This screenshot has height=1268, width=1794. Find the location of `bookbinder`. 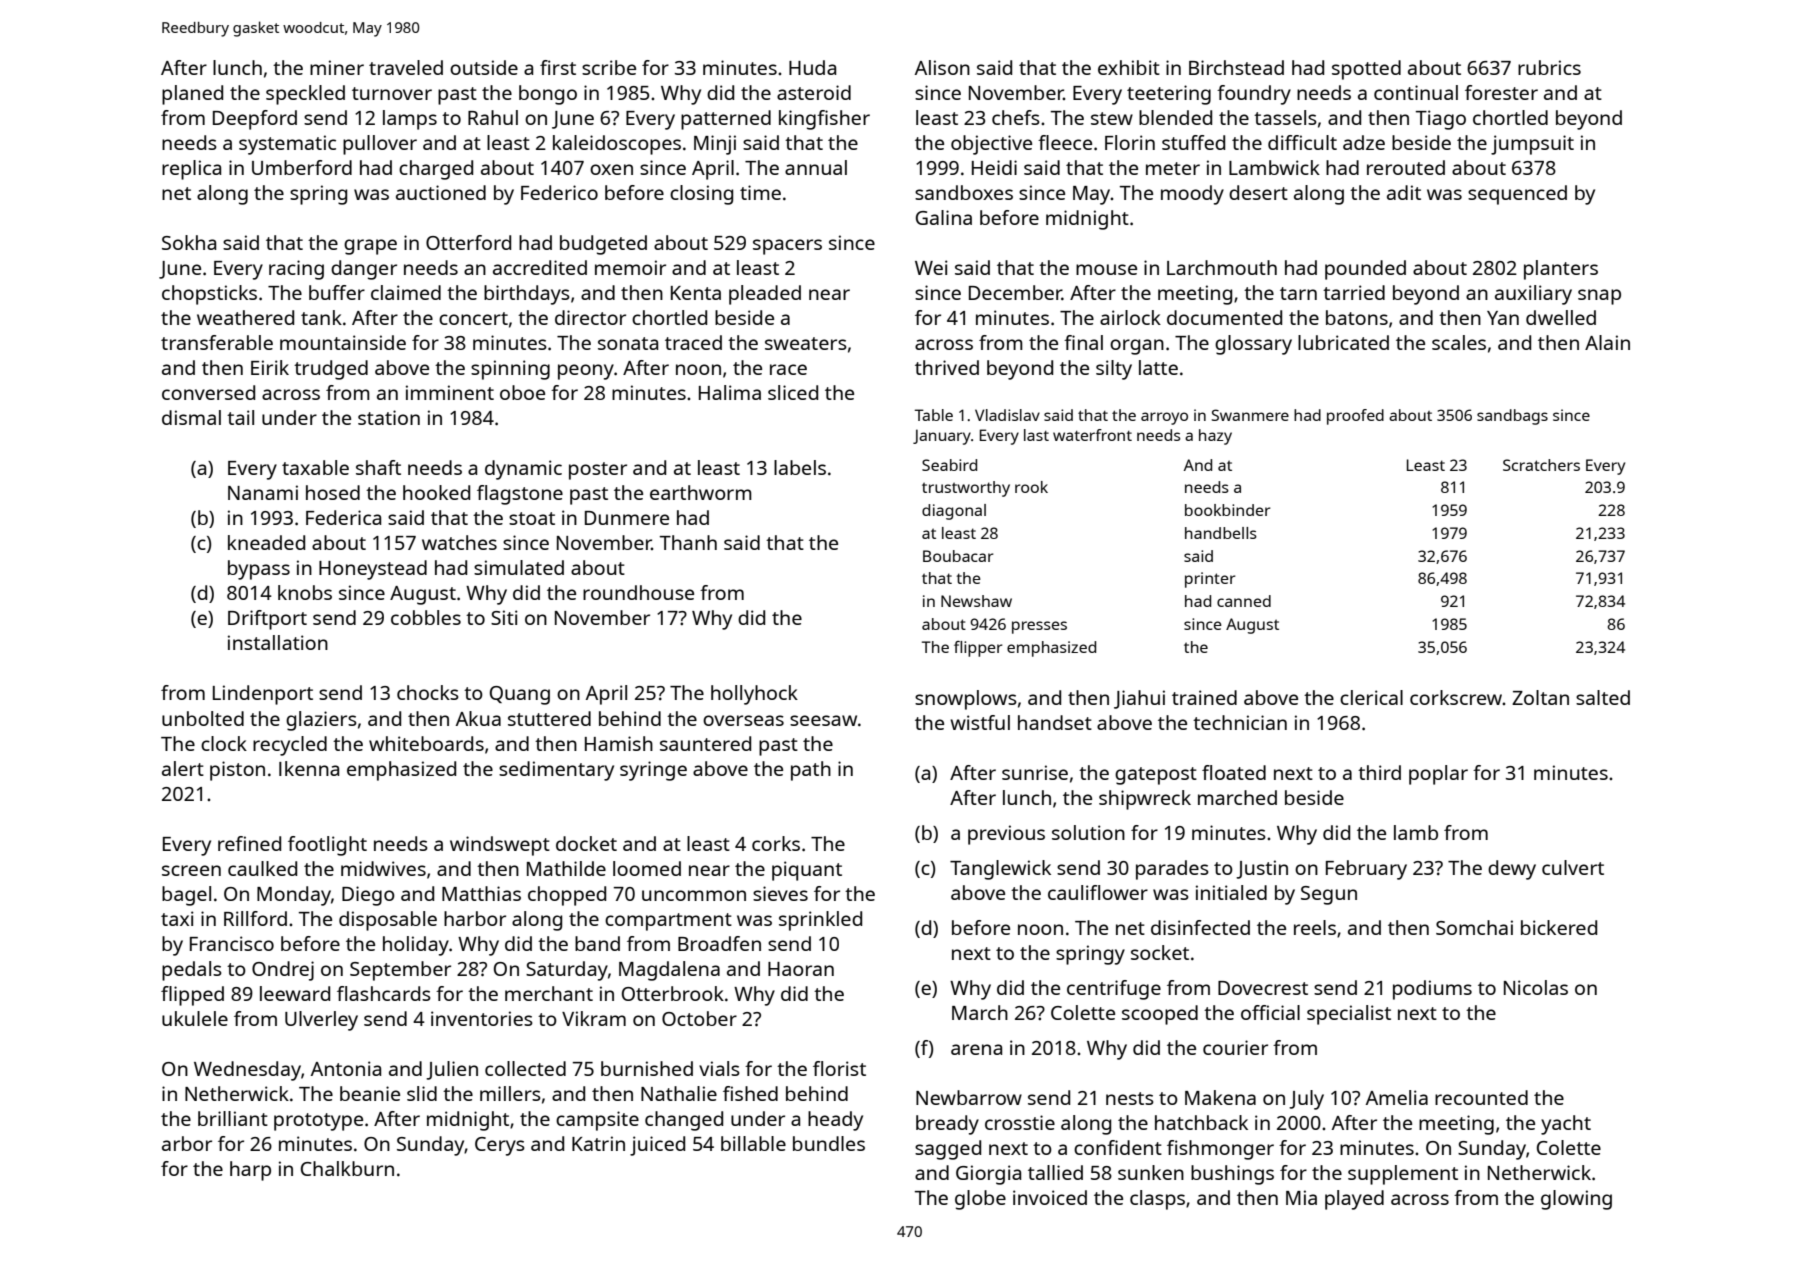

bookbinder is located at coordinates (1228, 510).
